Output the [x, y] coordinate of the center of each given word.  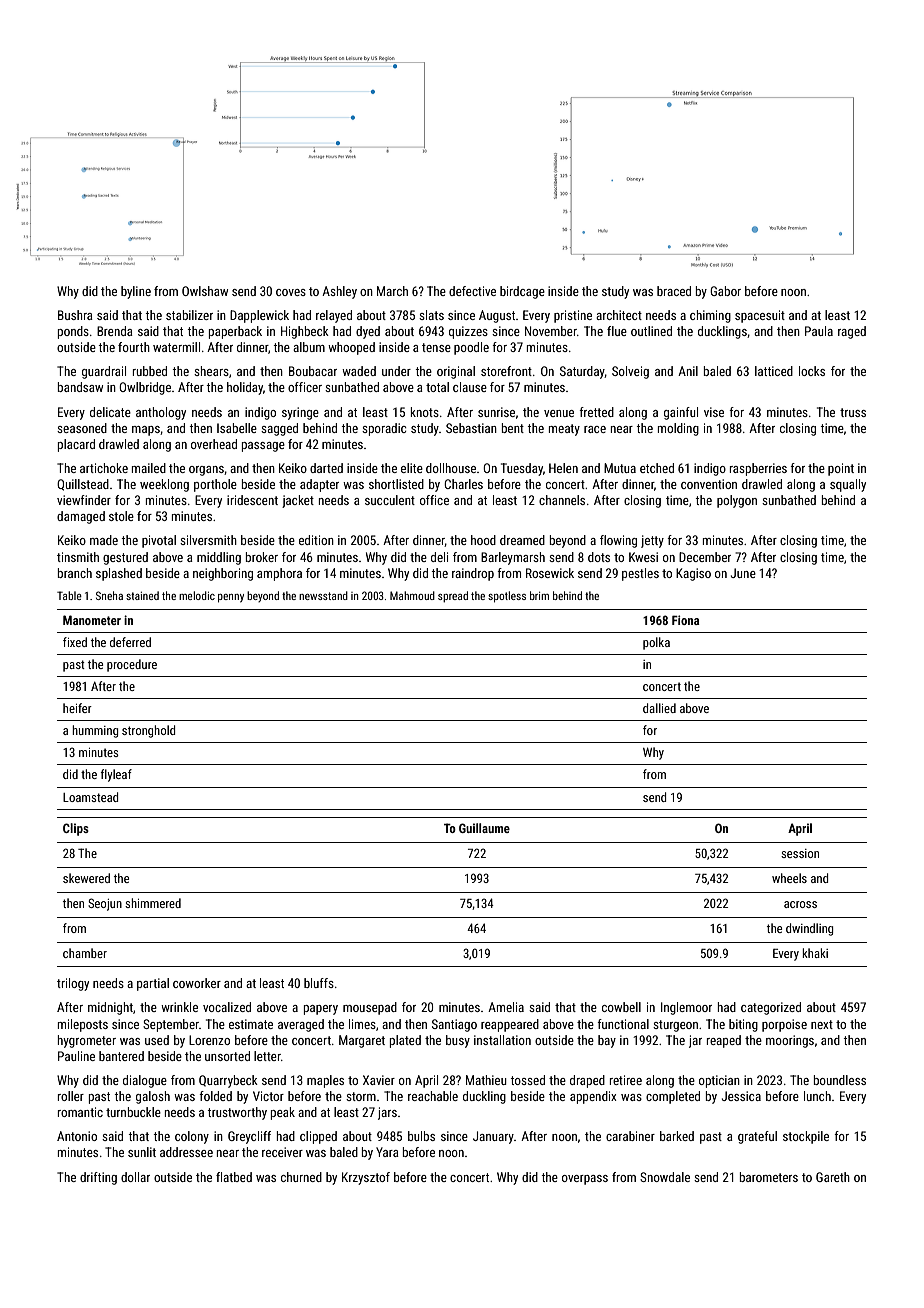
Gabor [725, 291]
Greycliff [249, 1137]
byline [136, 292]
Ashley [339, 292]
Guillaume [484, 828]
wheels [789, 878]
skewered [86, 878]
